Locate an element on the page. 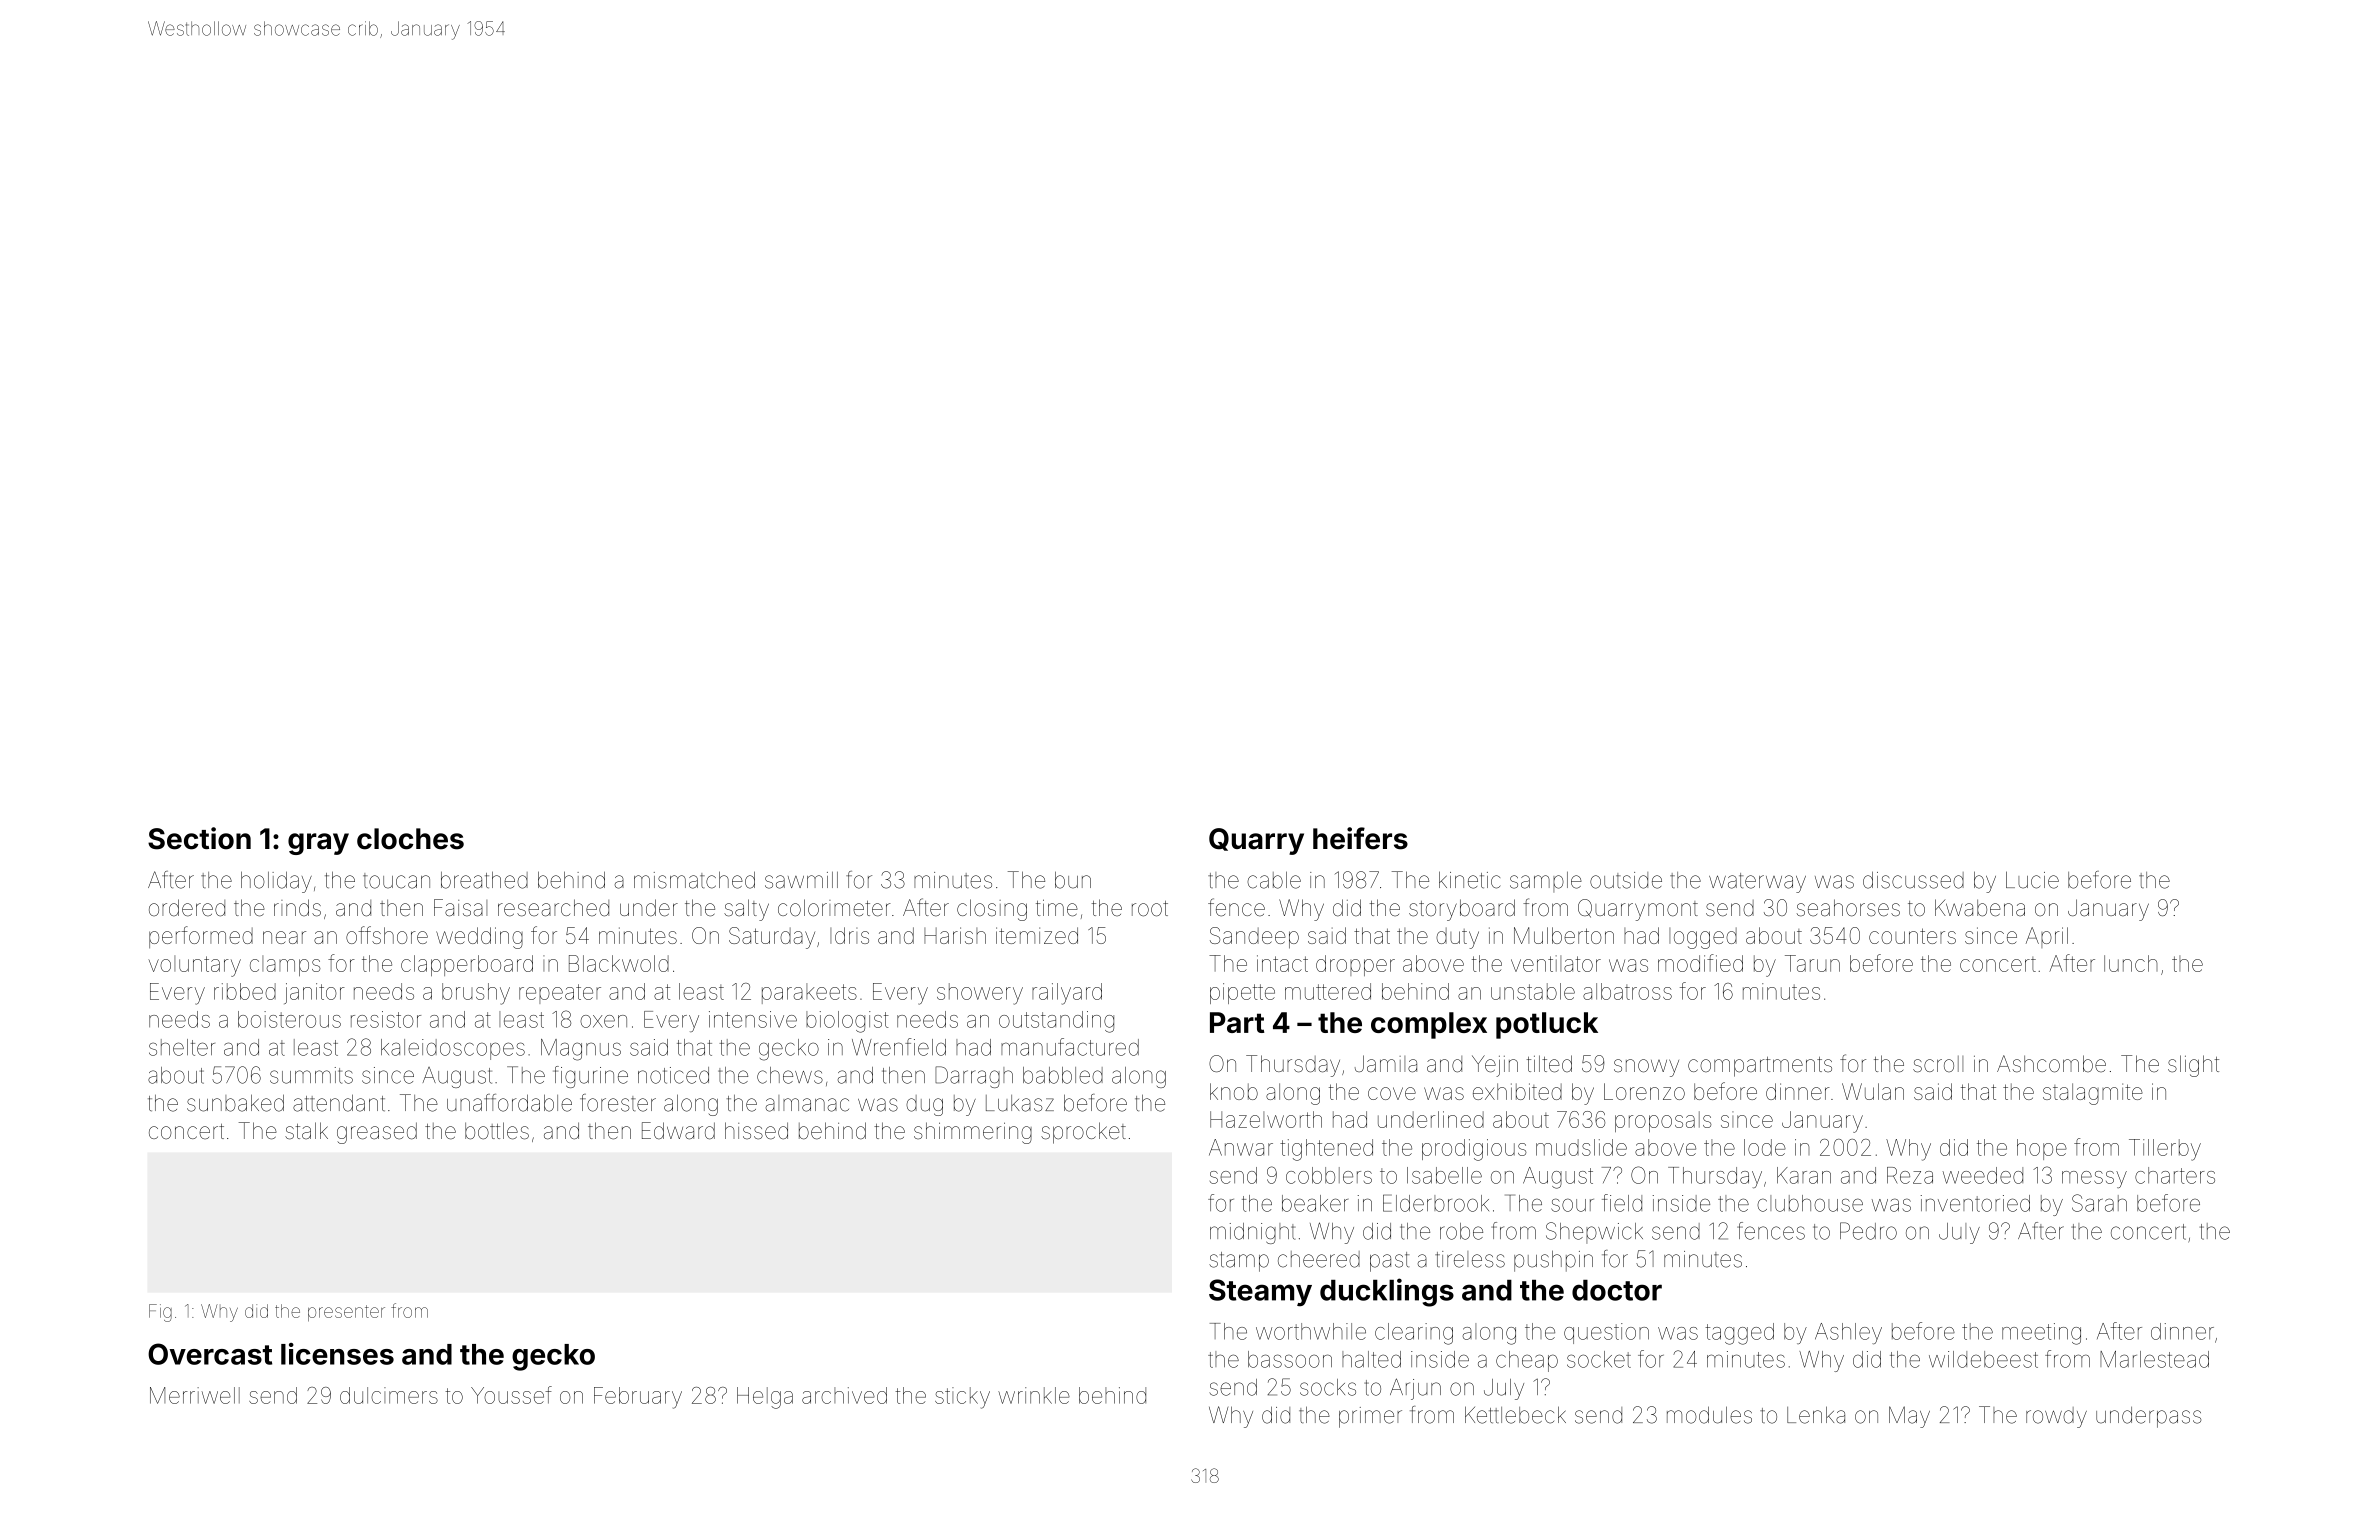  showery is located at coordinates (980, 994).
